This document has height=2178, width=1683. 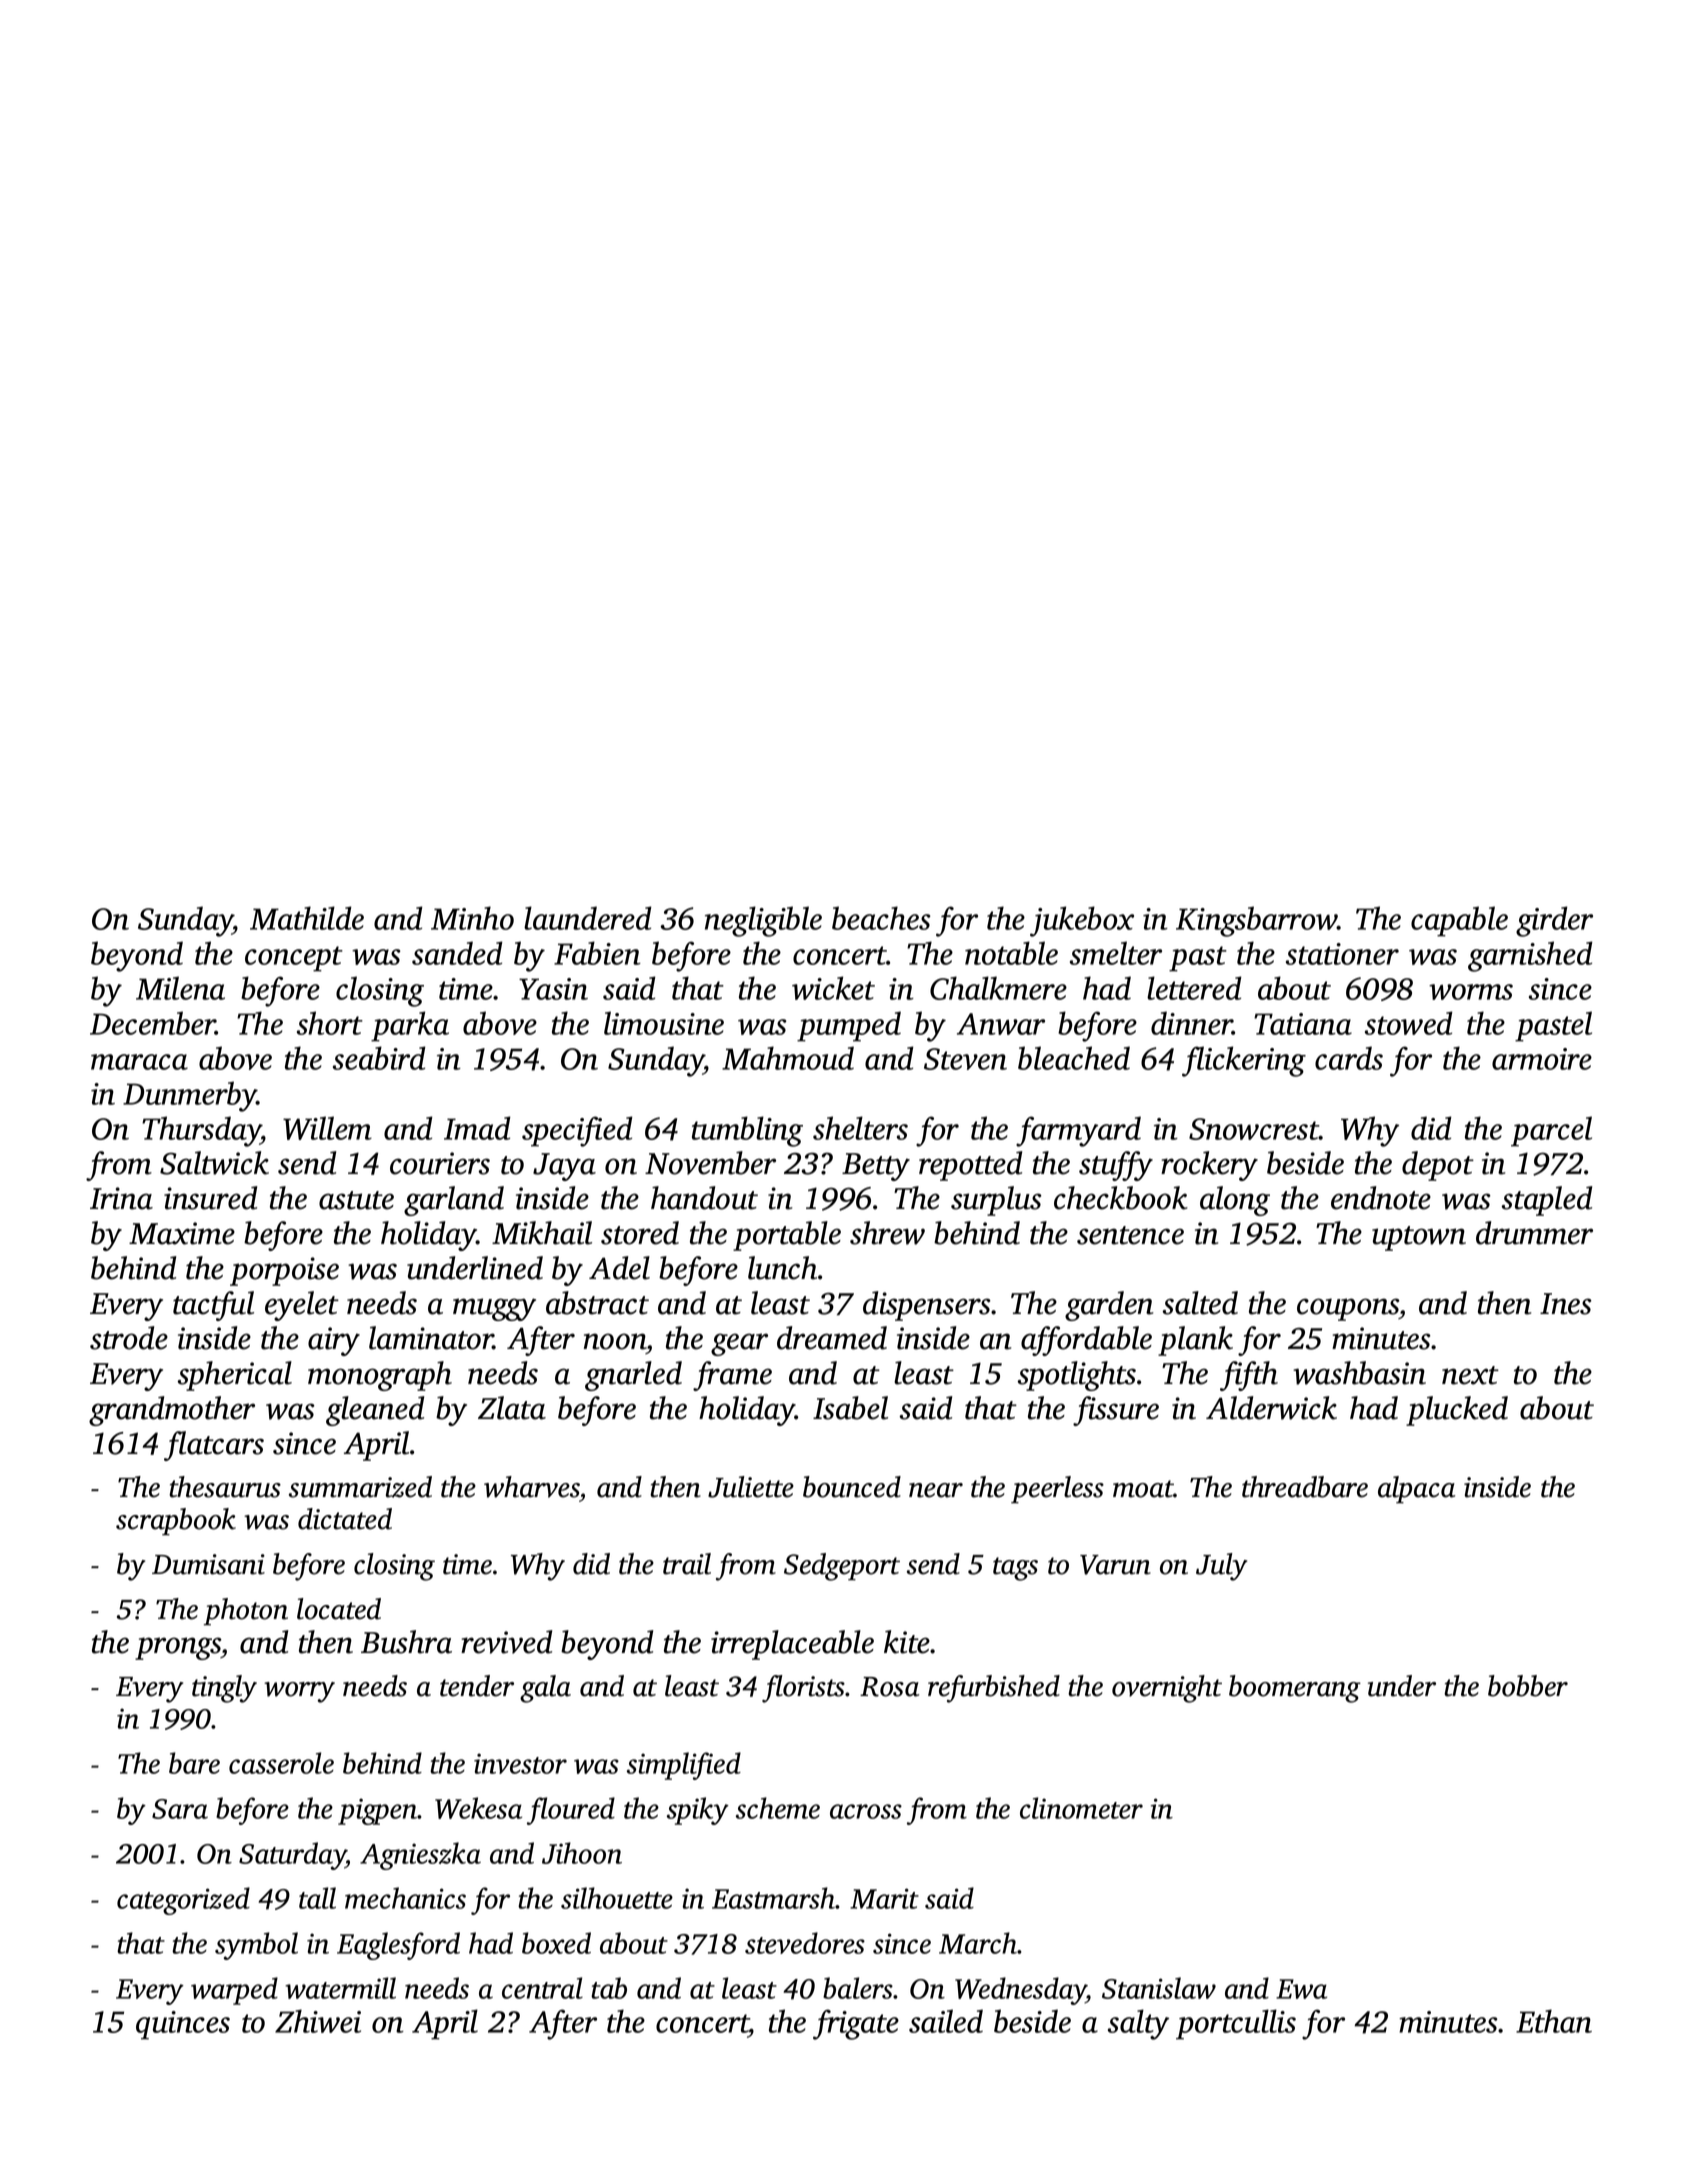 I want to click on dispensers, so click(x=927, y=1306).
